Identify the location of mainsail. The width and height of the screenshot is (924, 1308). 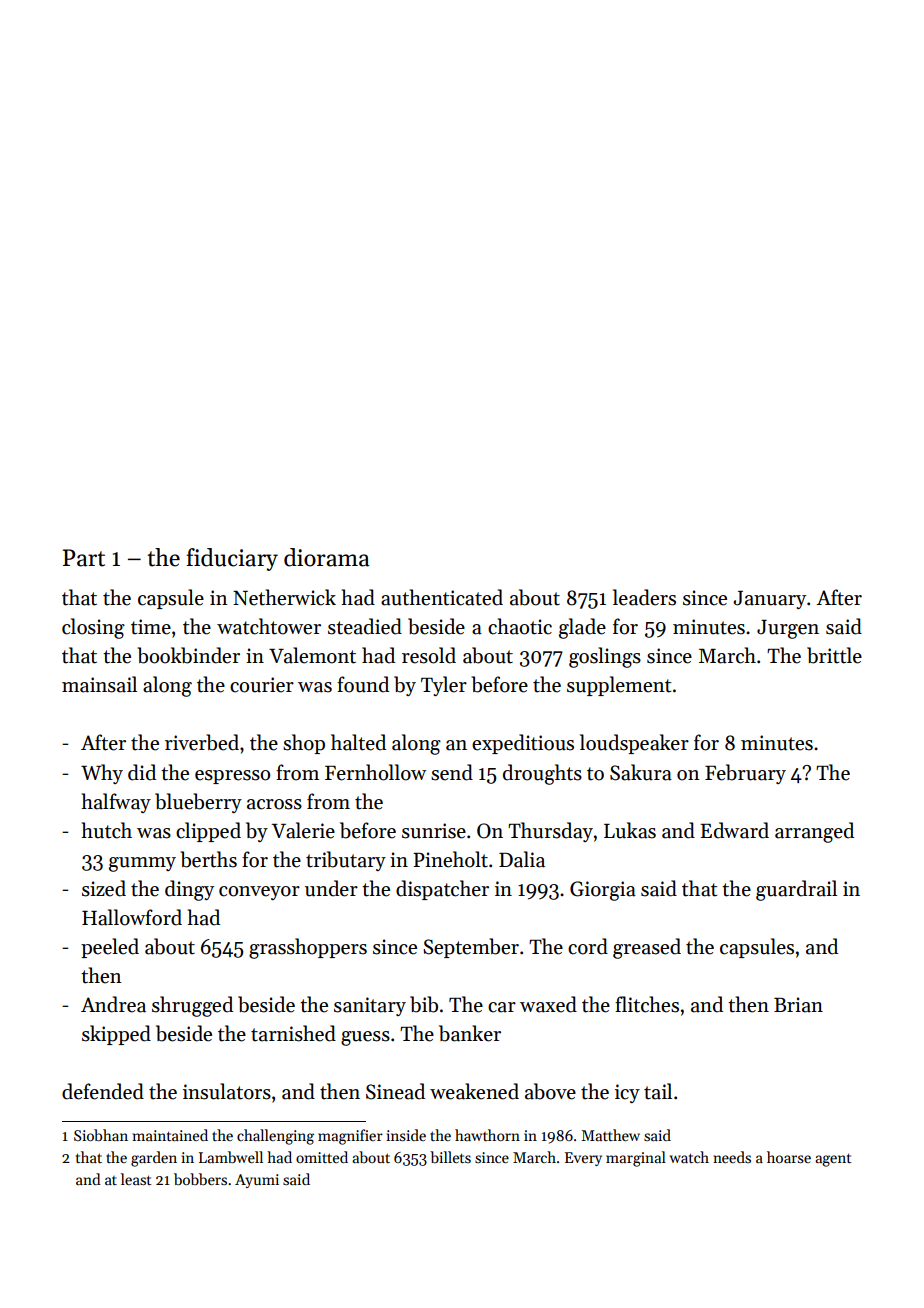
(99, 684).
